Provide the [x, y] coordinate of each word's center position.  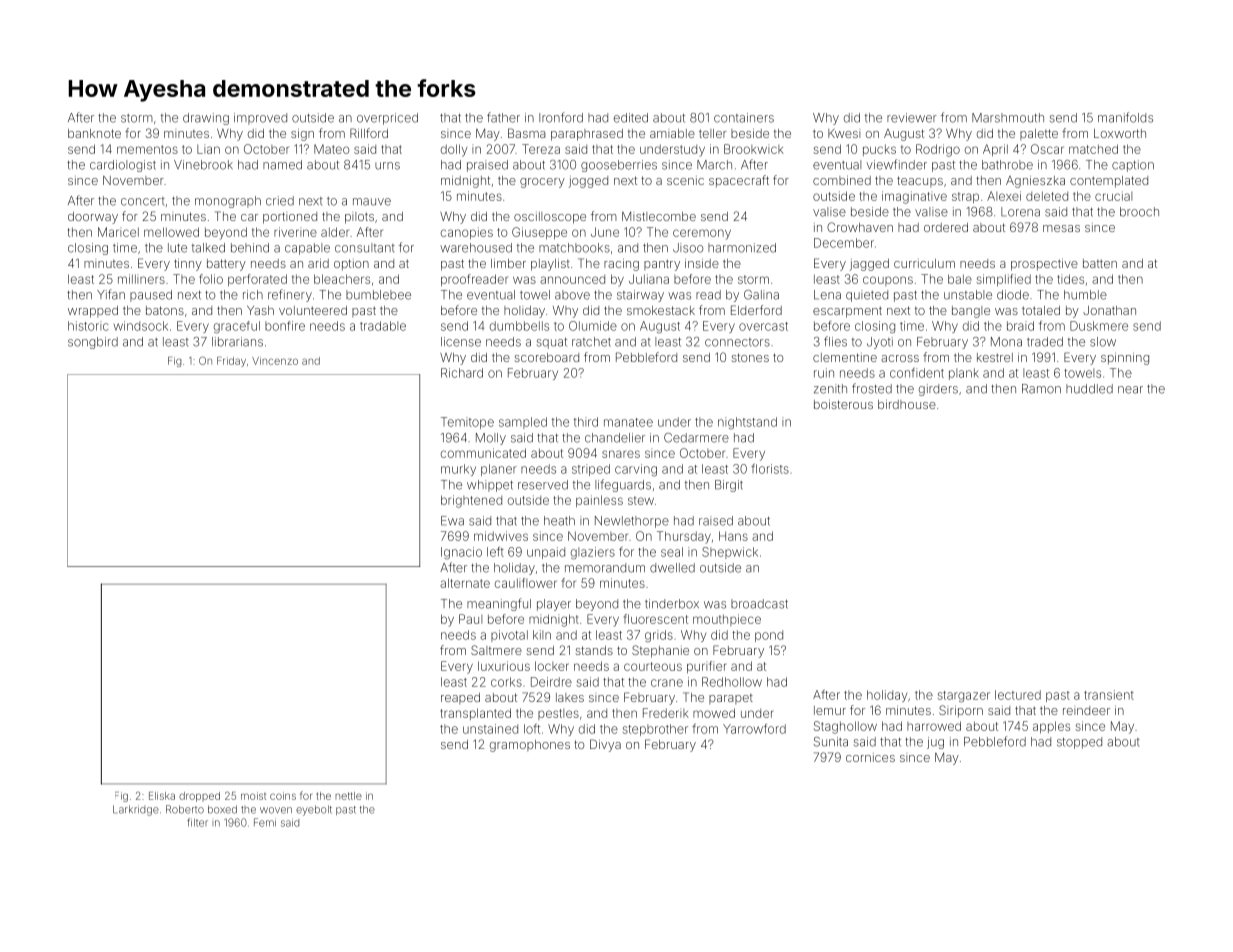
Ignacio [461, 553]
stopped [1079, 743]
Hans [733, 536]
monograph [228, 202]
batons [165, 310]
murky [458, 470]
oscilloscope [550, 218]
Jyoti [880, 343]
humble [1085, 295]
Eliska [162, 796]
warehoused [476, 248]
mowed [714, 713]
